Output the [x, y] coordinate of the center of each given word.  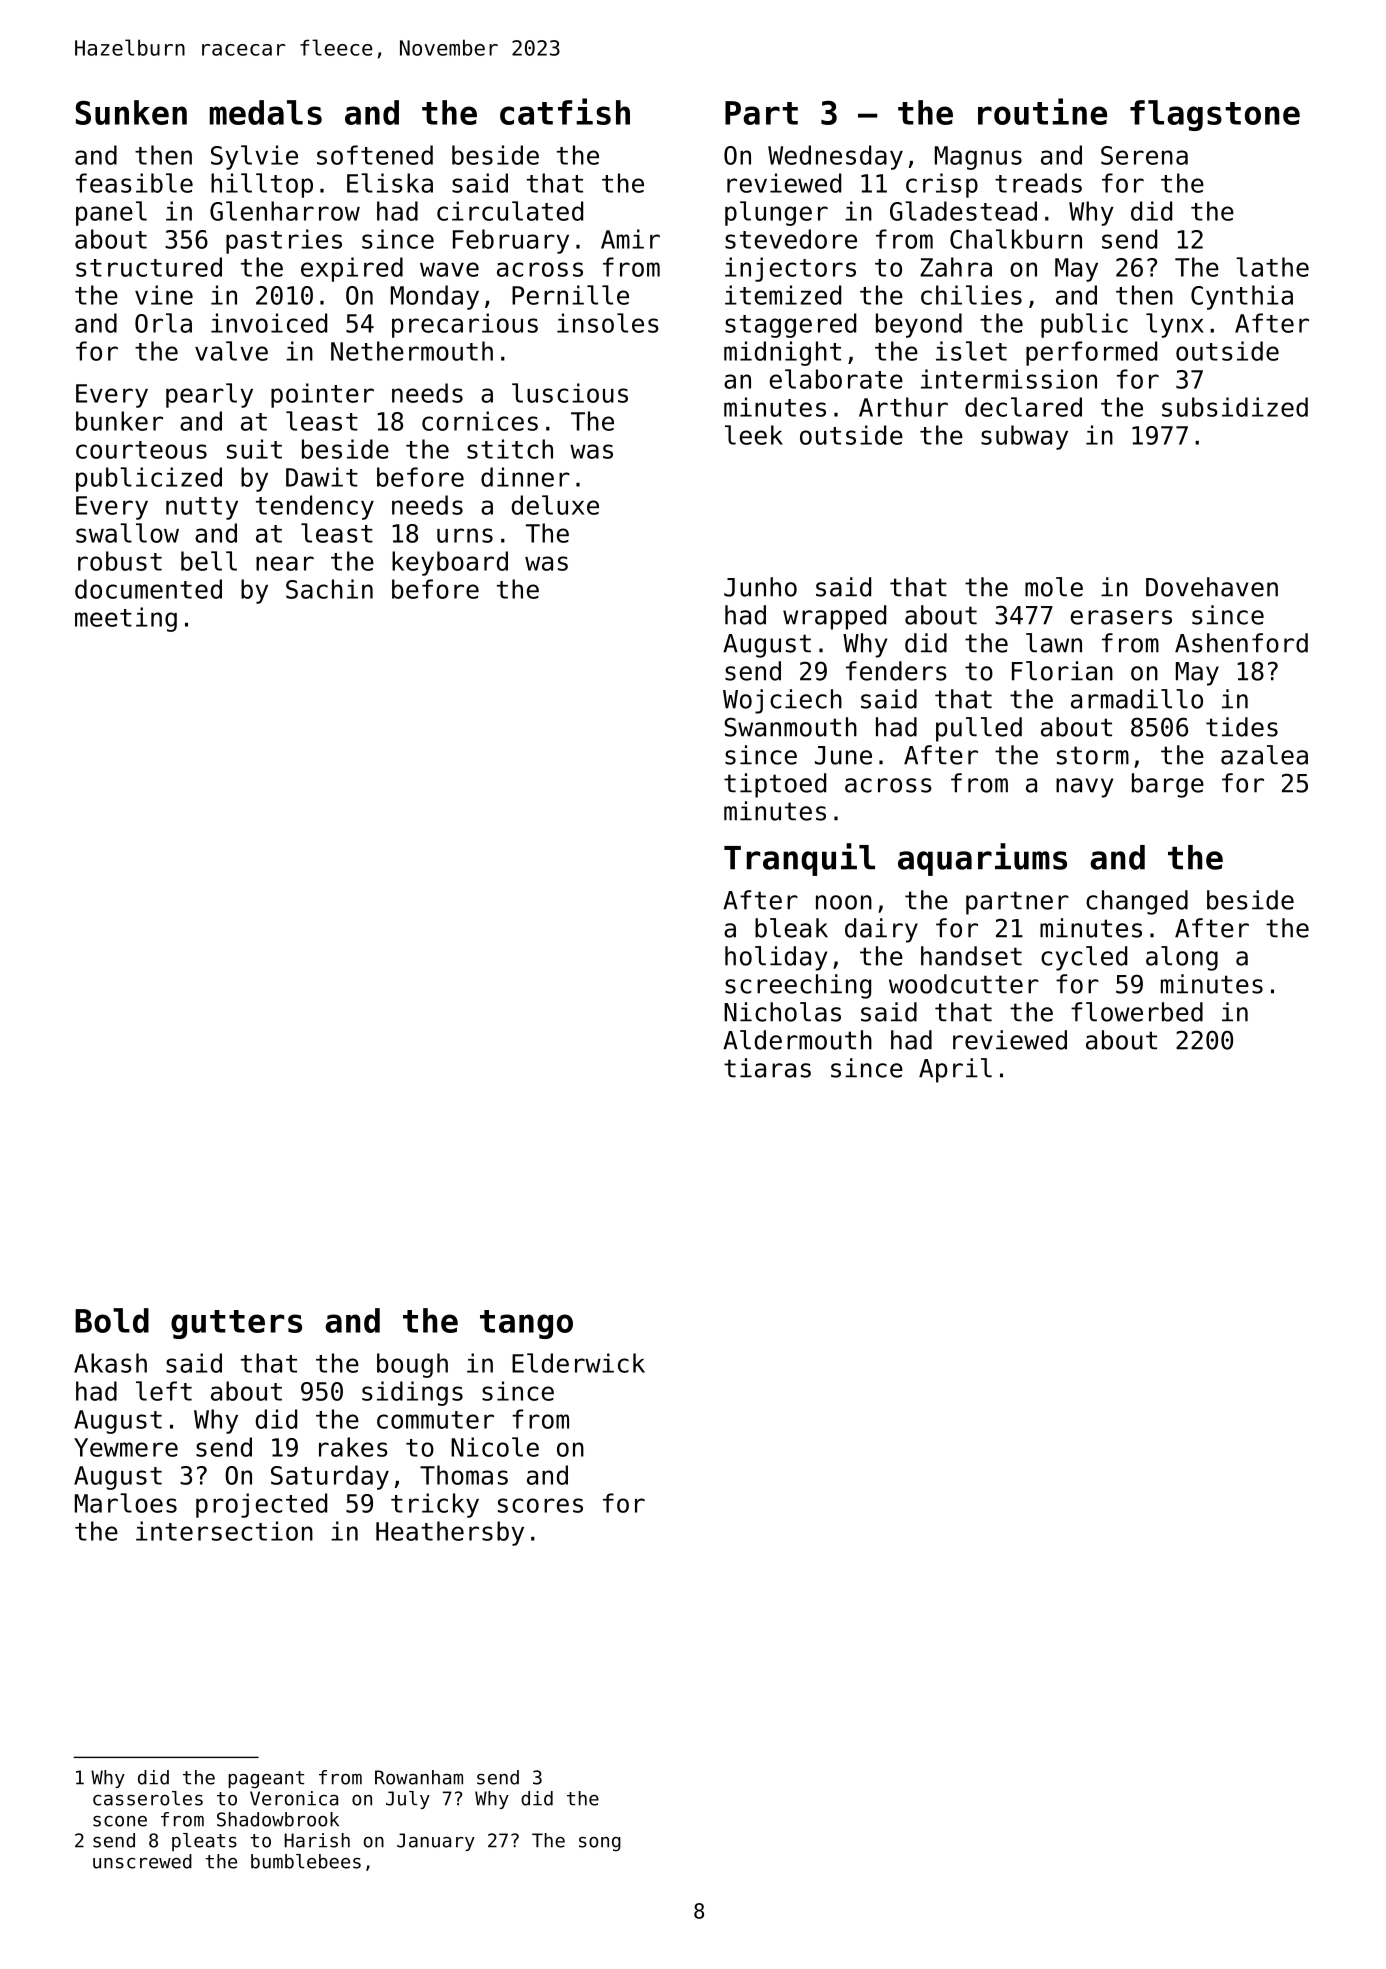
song [600, 1844]
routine [1042, 111]
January [436, 1842]
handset [971, 956]
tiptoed [775, 785]
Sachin [329, 589]
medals [266, 112]
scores [540, 1505]
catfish [565, 111]
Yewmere [126, 1447]
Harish [317, 1840]
